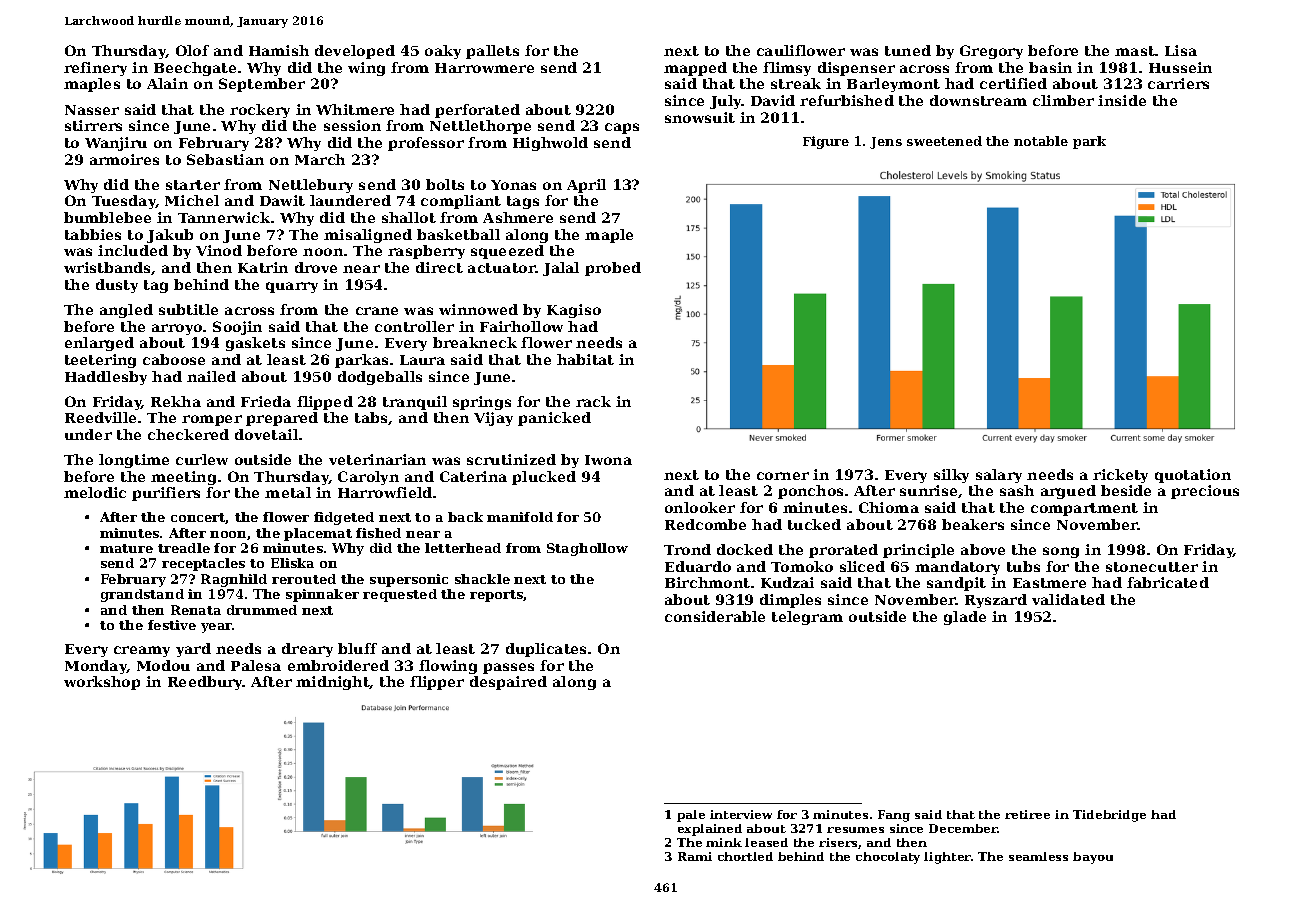 This screenshot has height=924, width=1308. Describe the element at coordinates (102, 683) in the screenshot. I see `workshop` at that location.
